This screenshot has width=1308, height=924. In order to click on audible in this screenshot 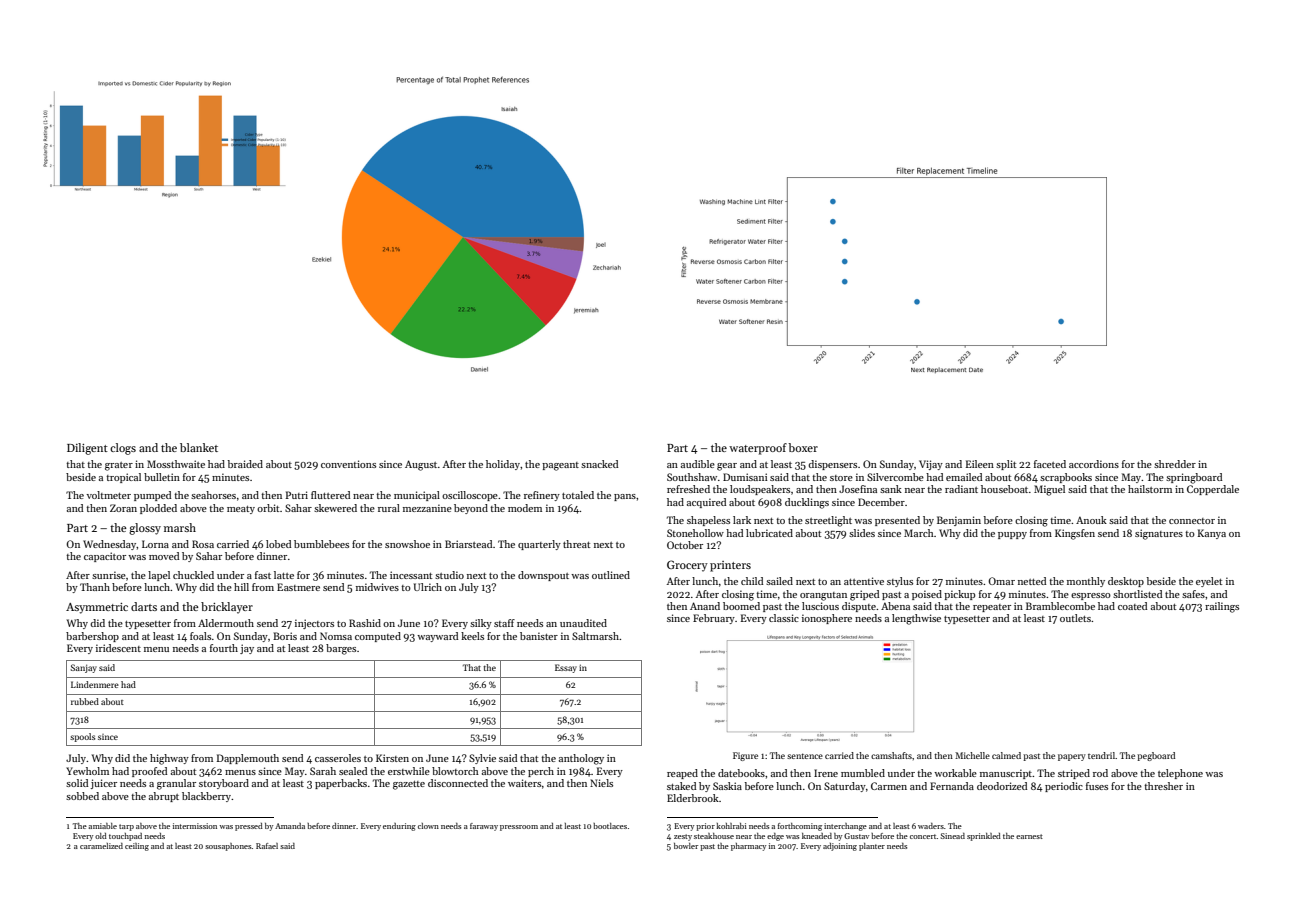, I will do `click(698, 464)`.
